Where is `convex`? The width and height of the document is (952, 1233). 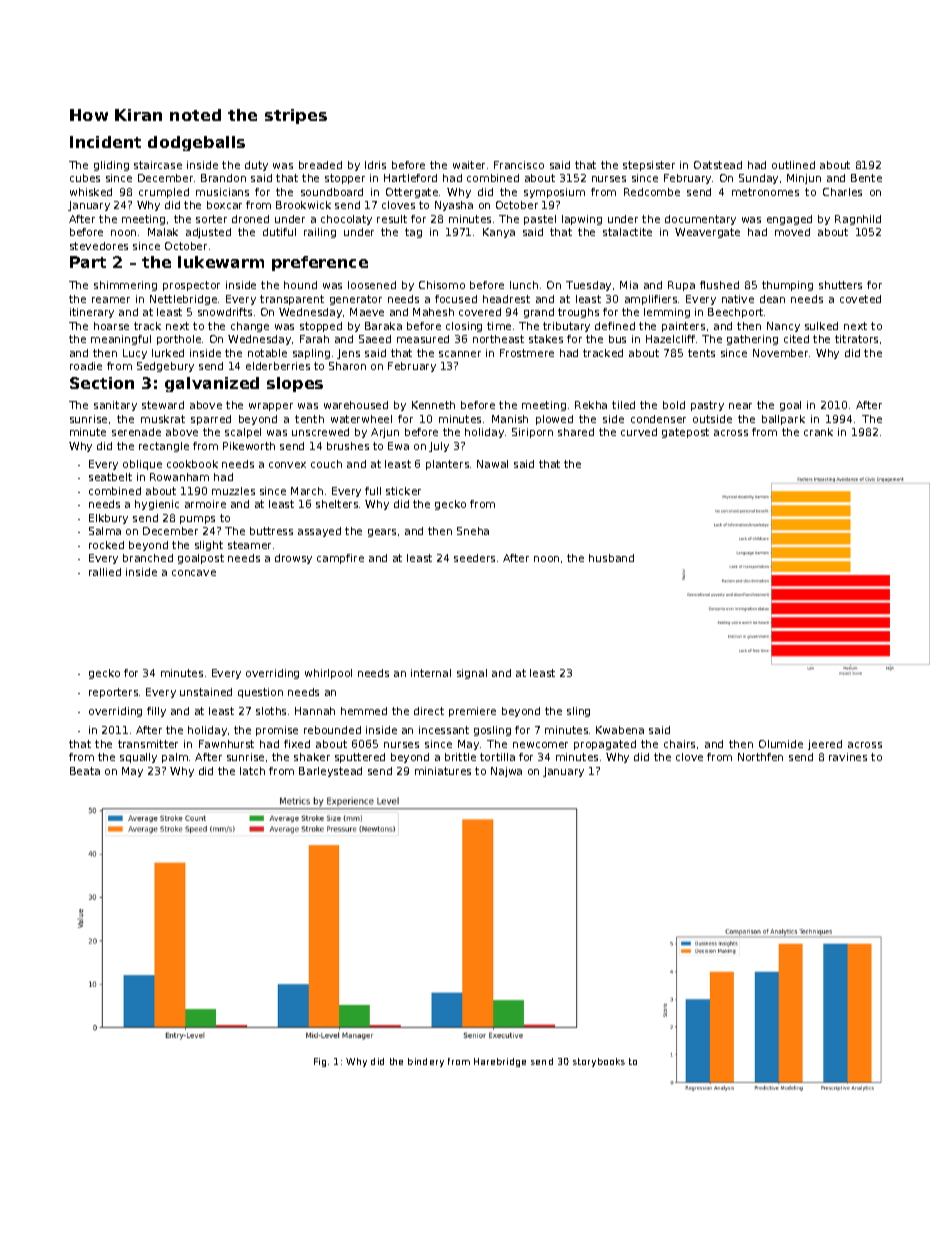
convex is located at coordinates (287, 465).
